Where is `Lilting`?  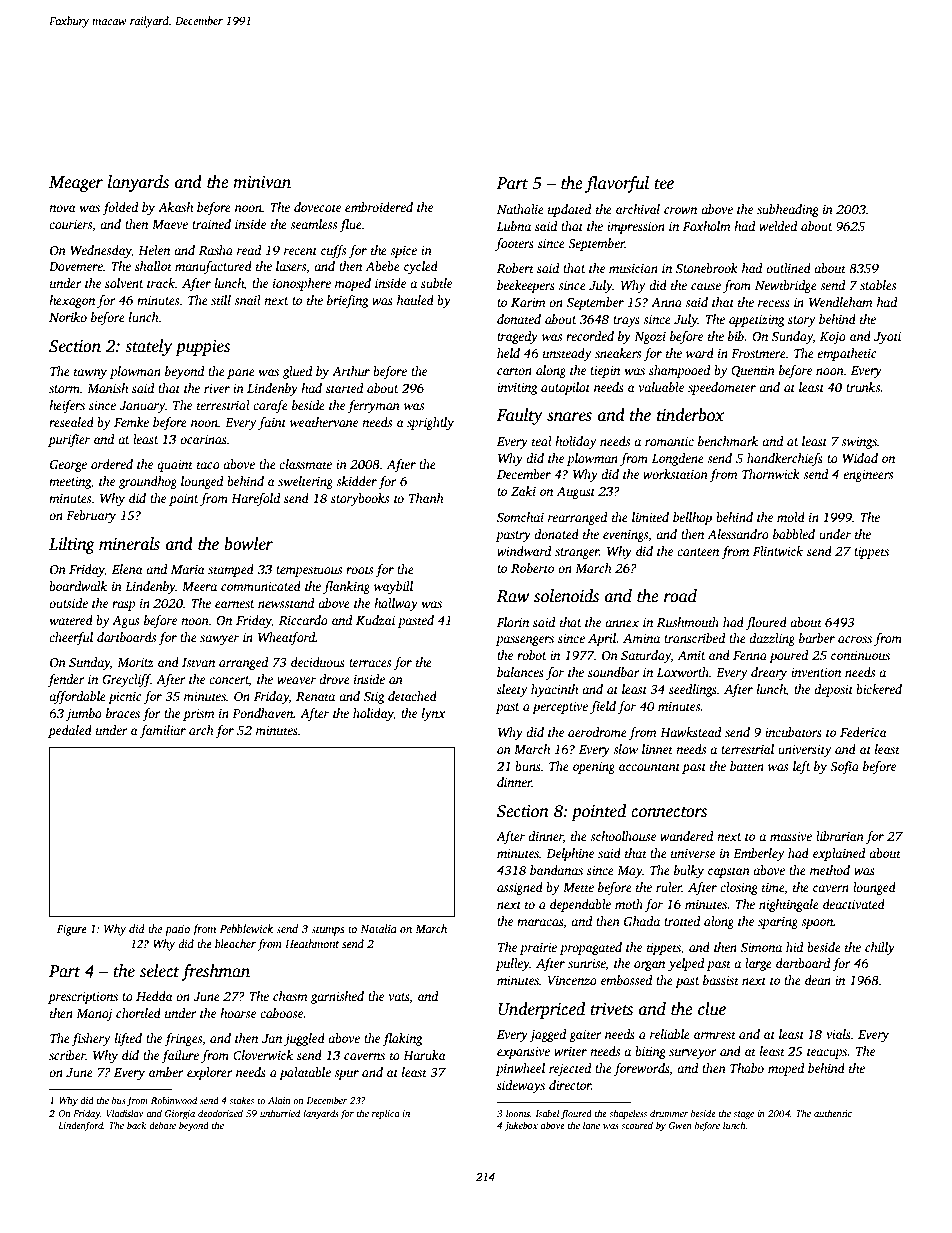 Lilting is located at coordinates (72, 545).
